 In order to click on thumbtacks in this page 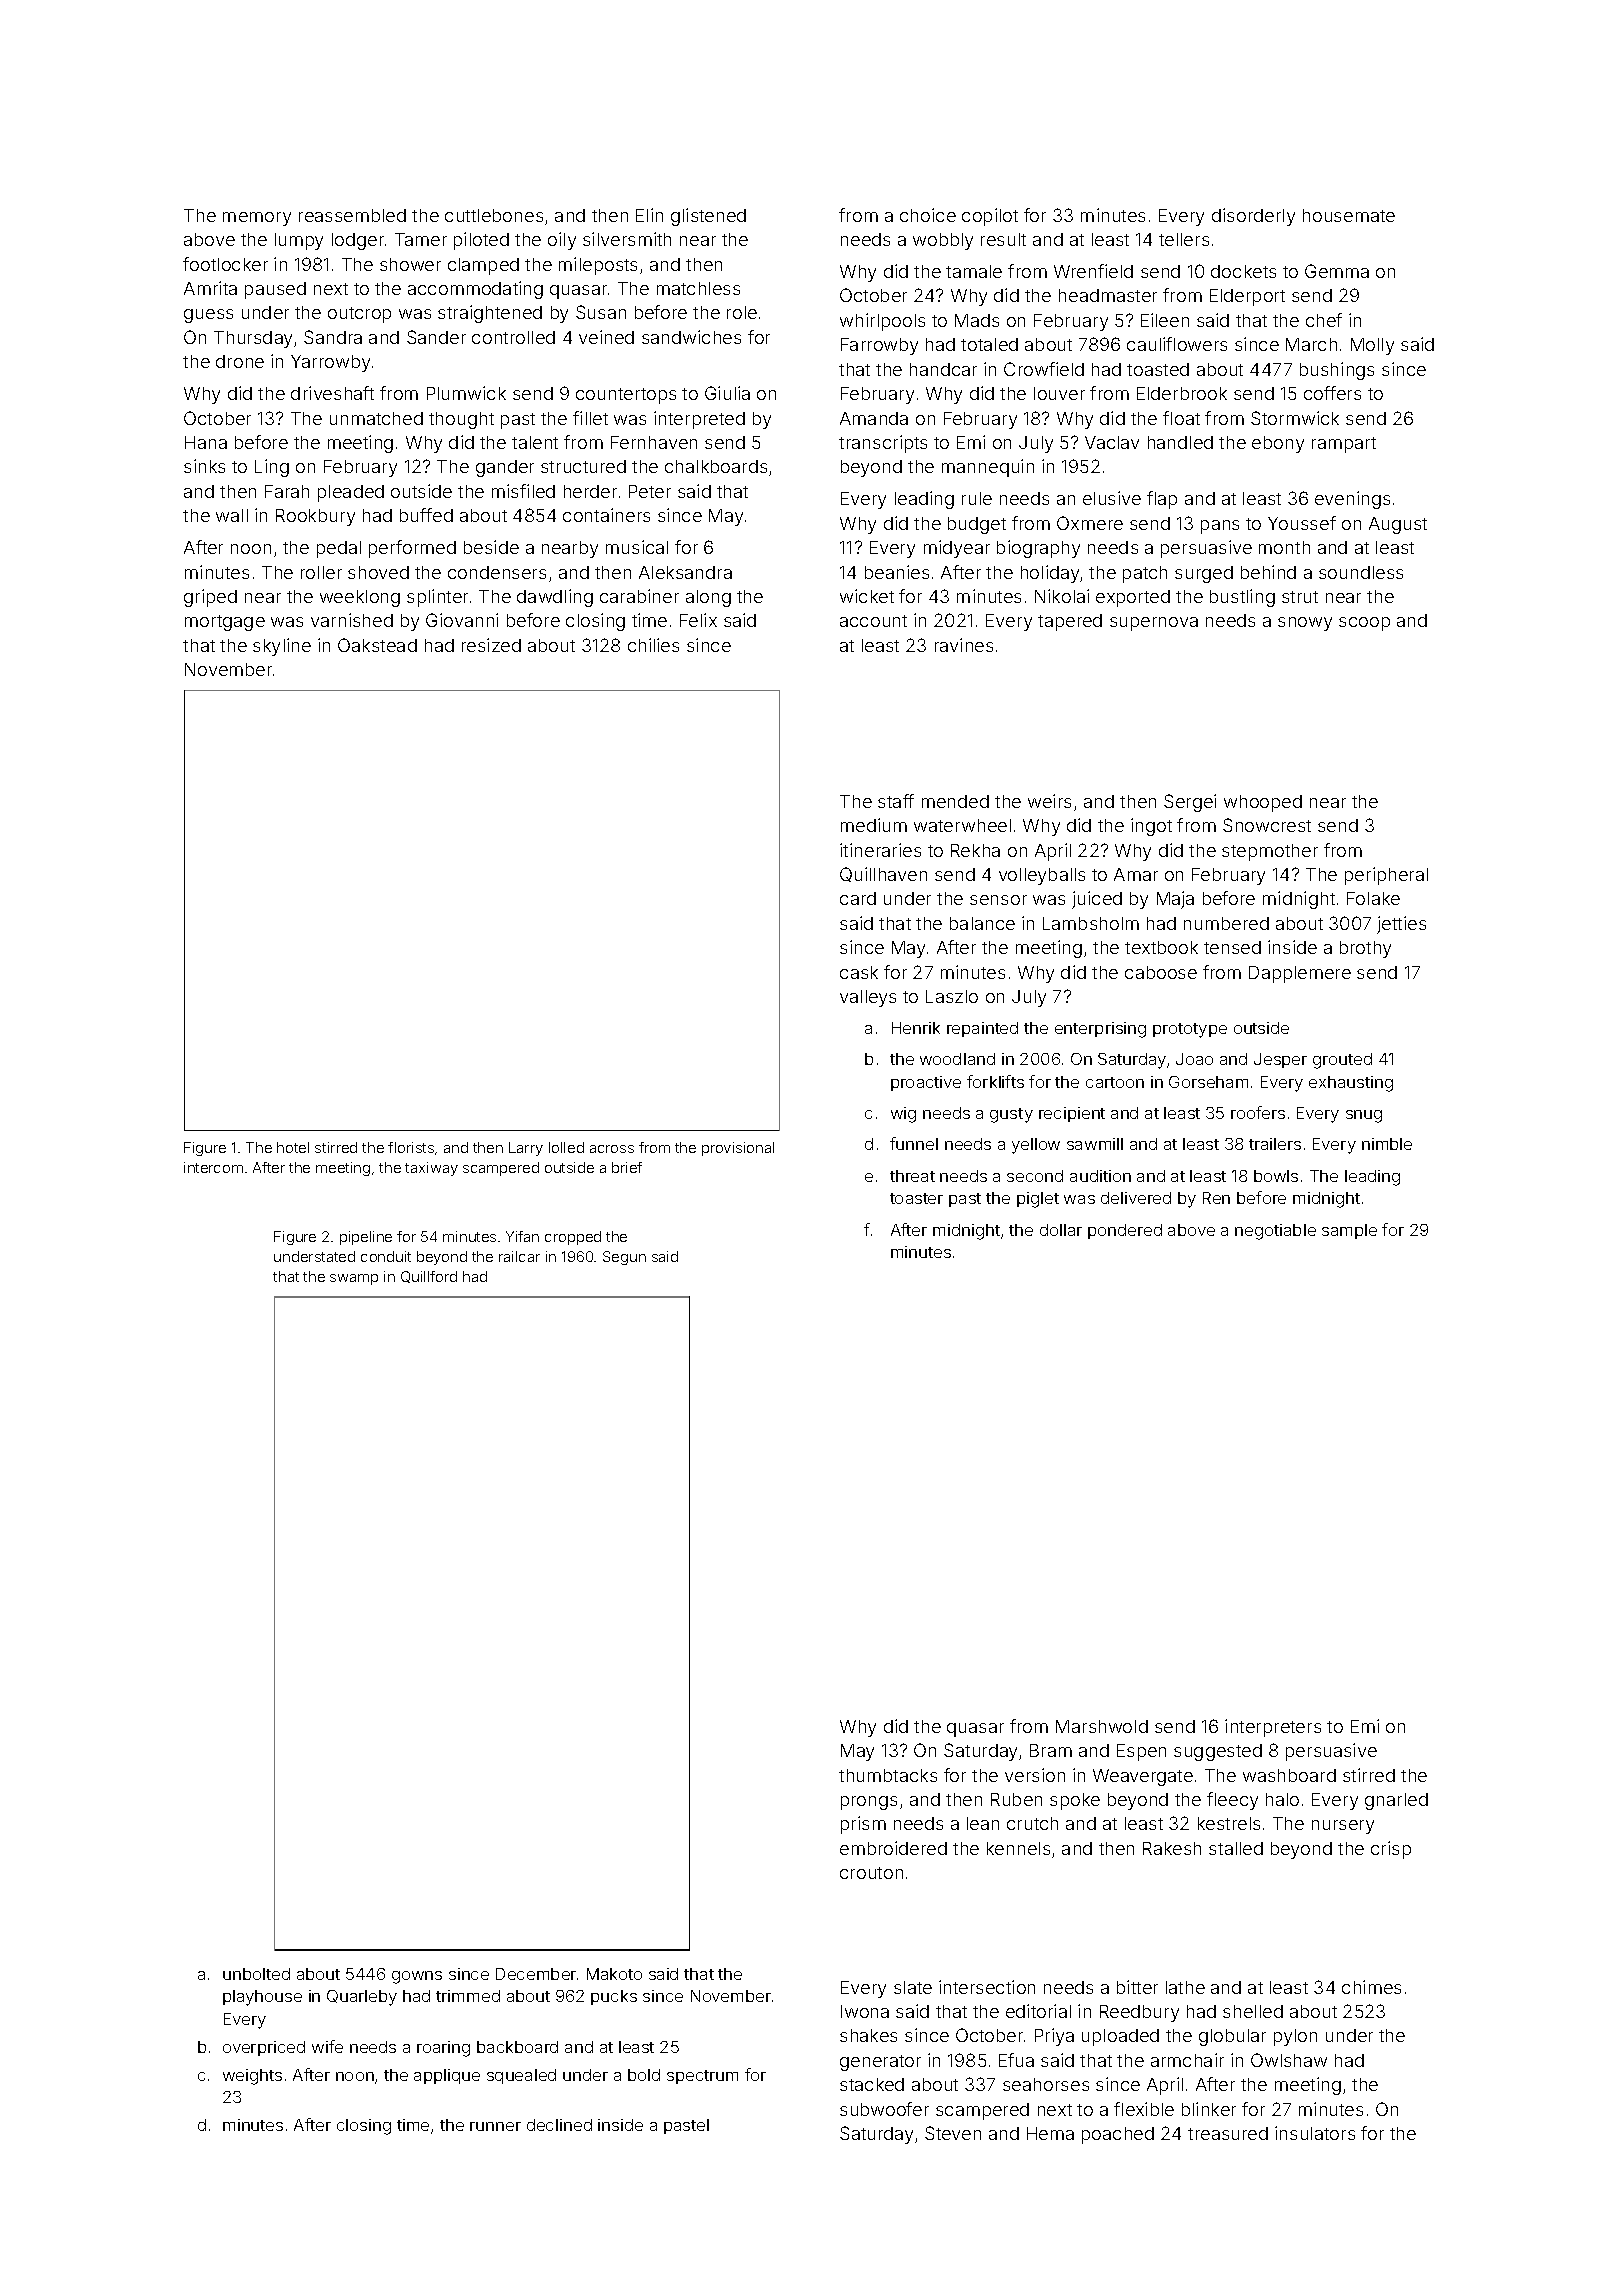, I will do `click(888, 1775)`.
